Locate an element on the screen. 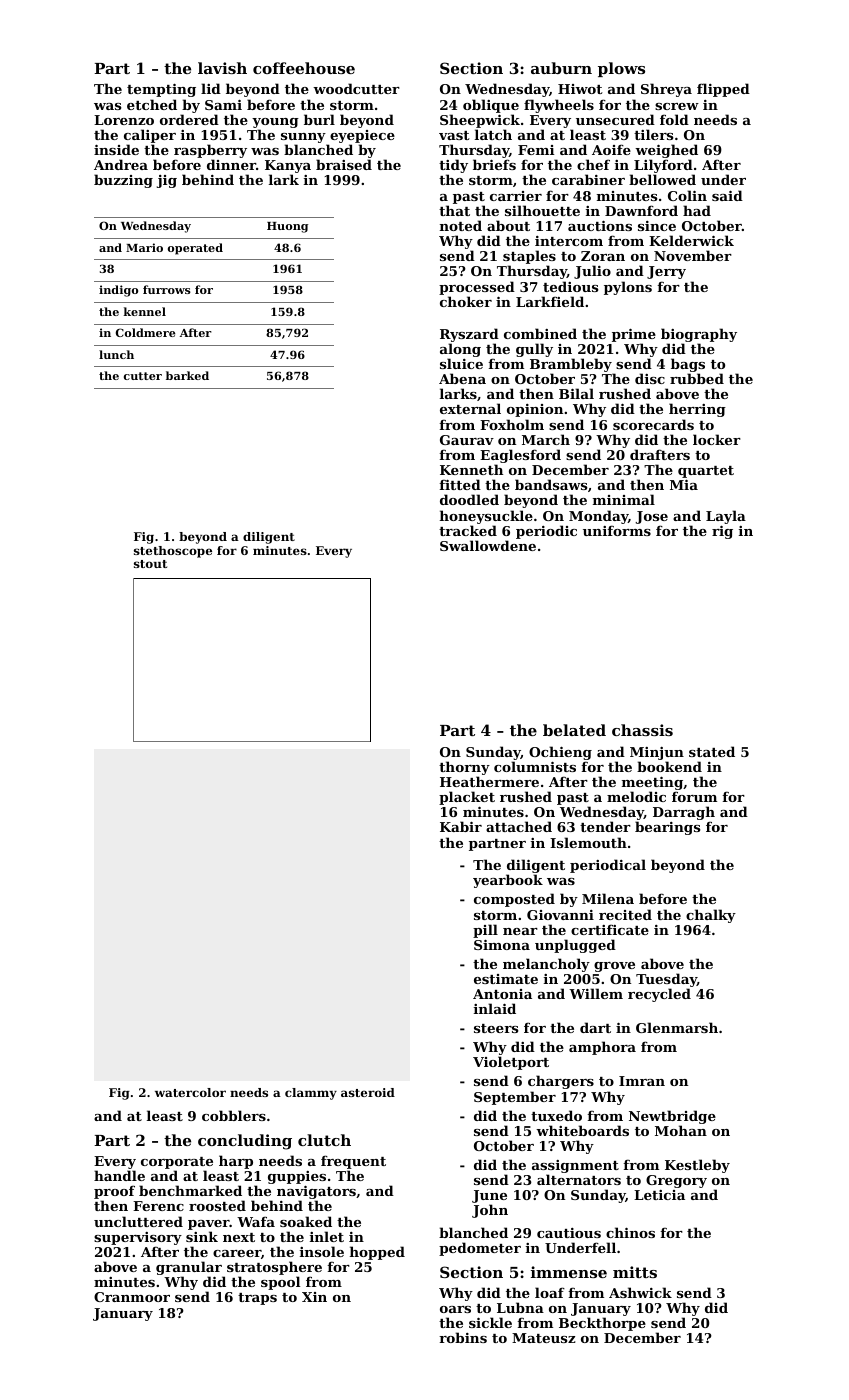 Image resolution: width=849 pixels, height=1400 pixels. guppies is located at coordinates (297, 1177).
